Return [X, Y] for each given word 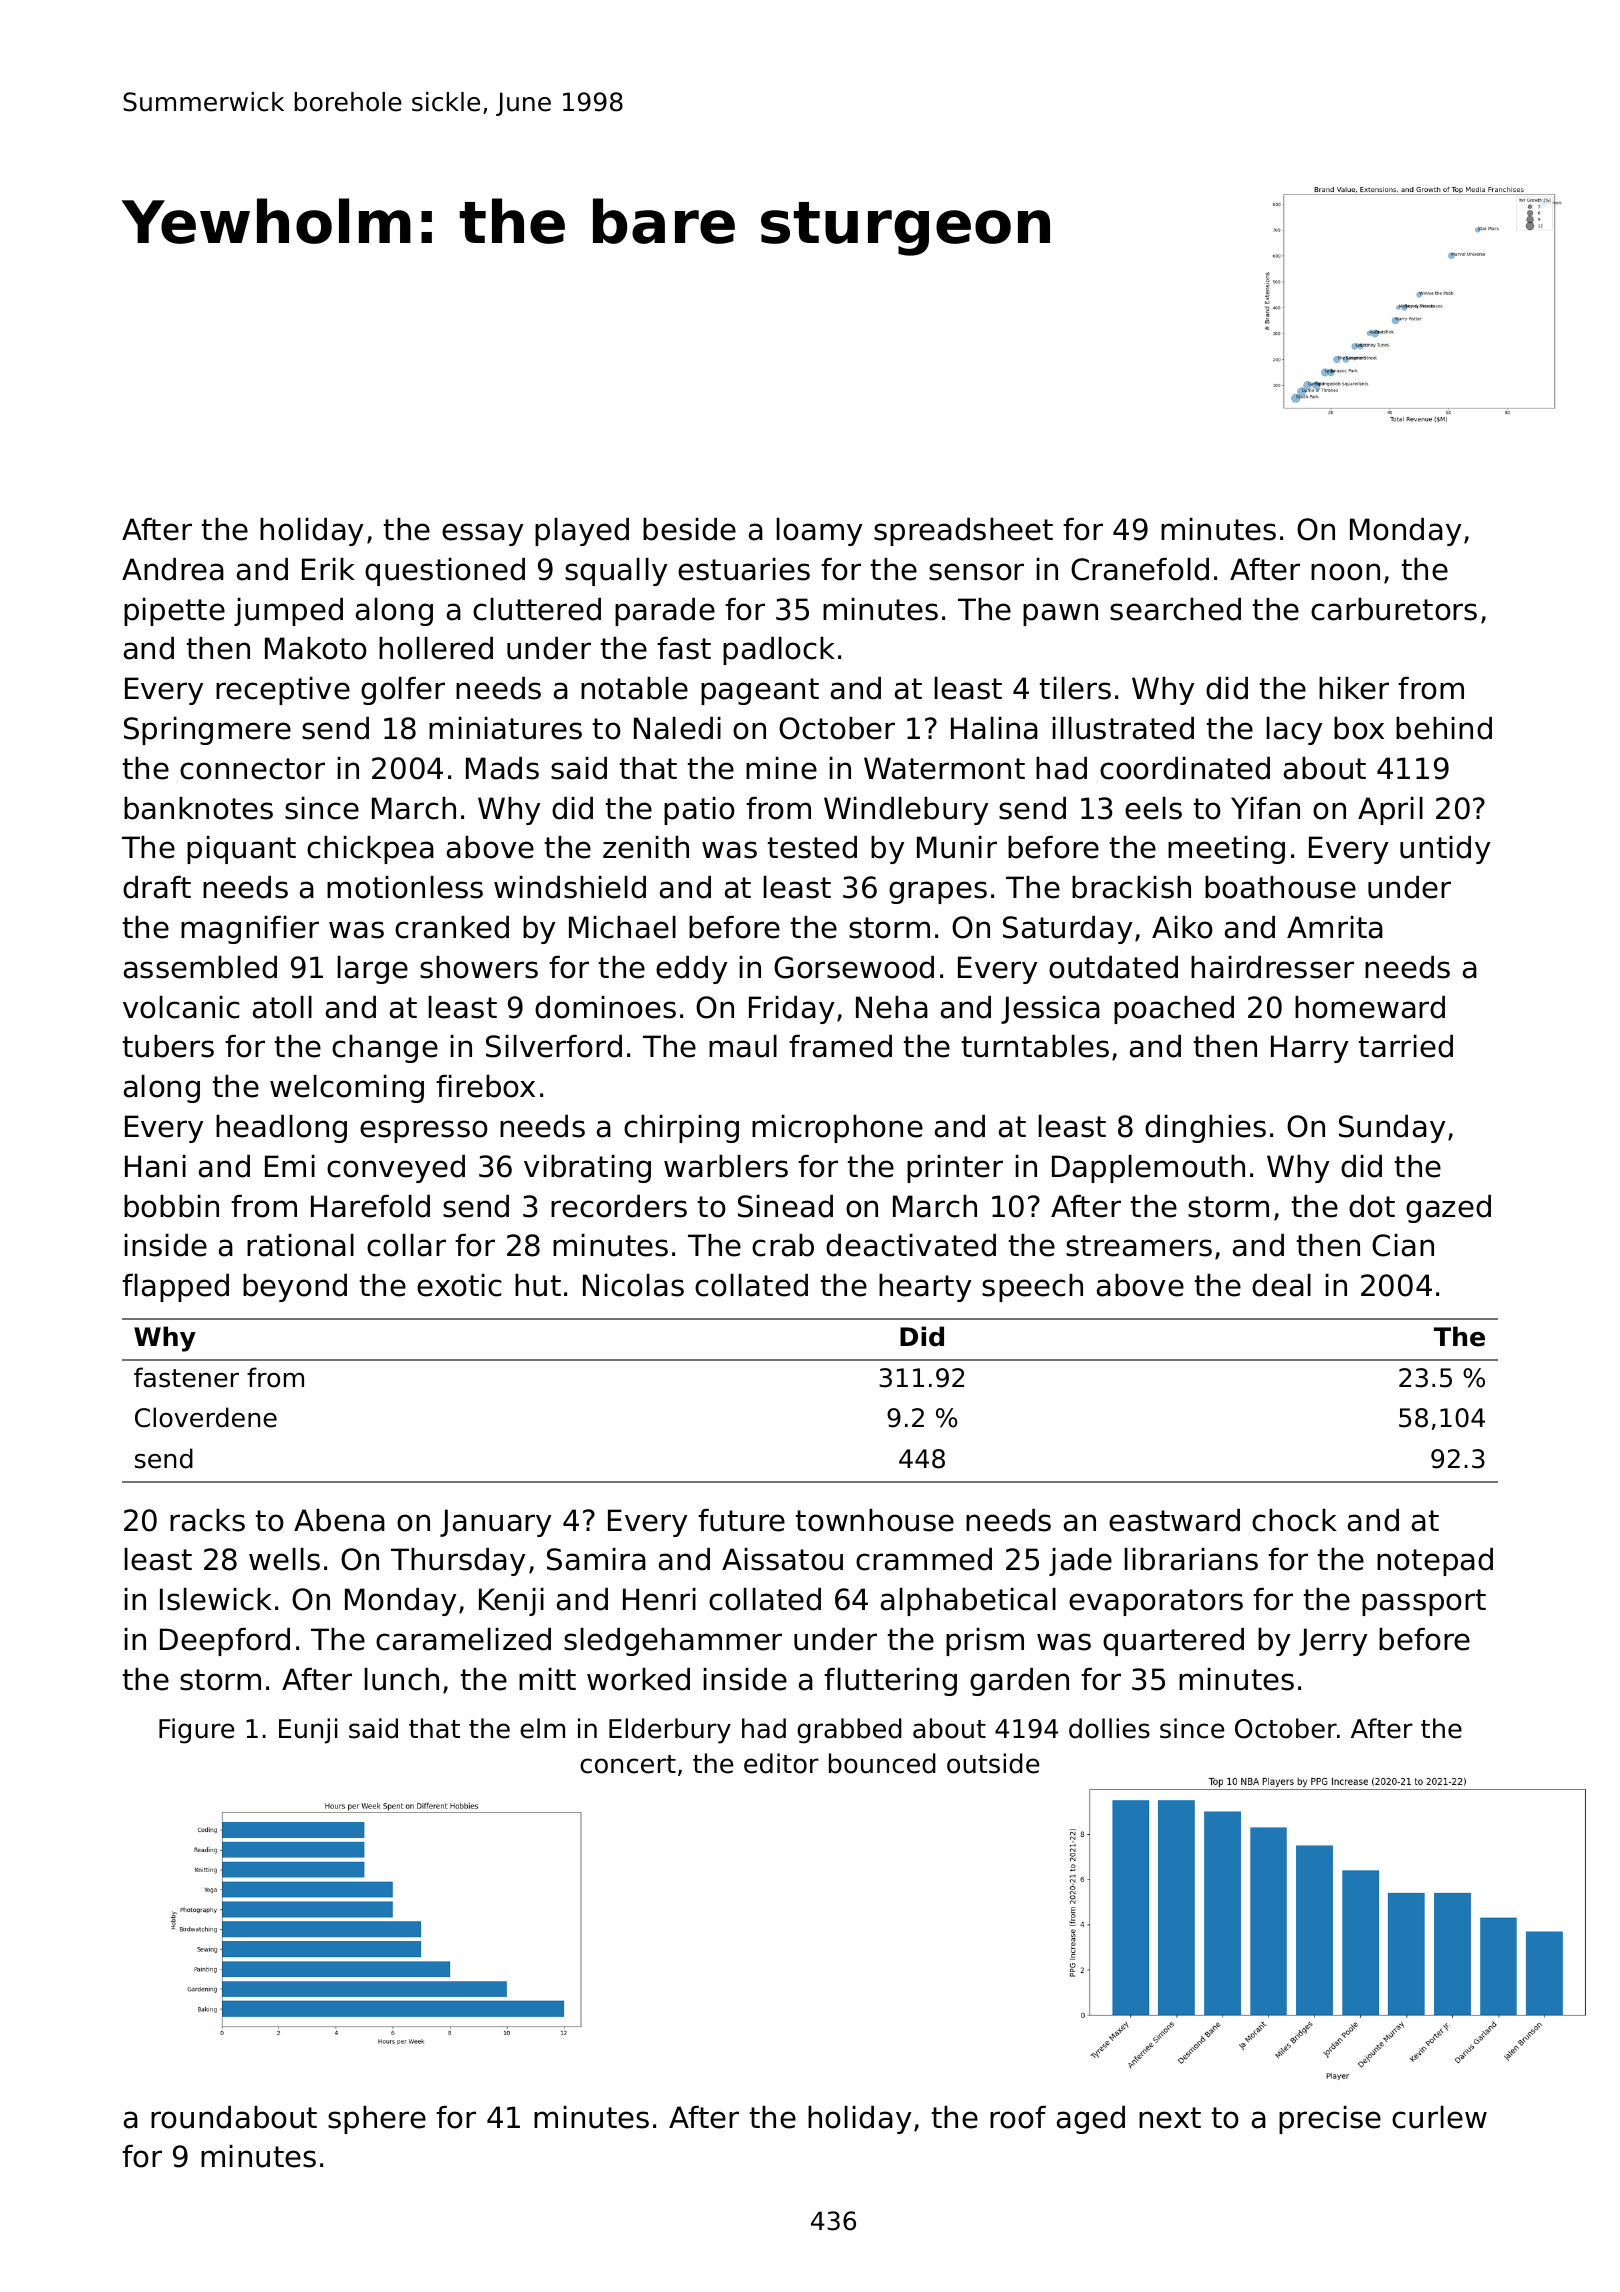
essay [482, 534]
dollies [1109, 1728]
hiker [1354, 688]
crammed [924, 1559]
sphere [377, 2120]
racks [207, 1520]
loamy [819, 532]
